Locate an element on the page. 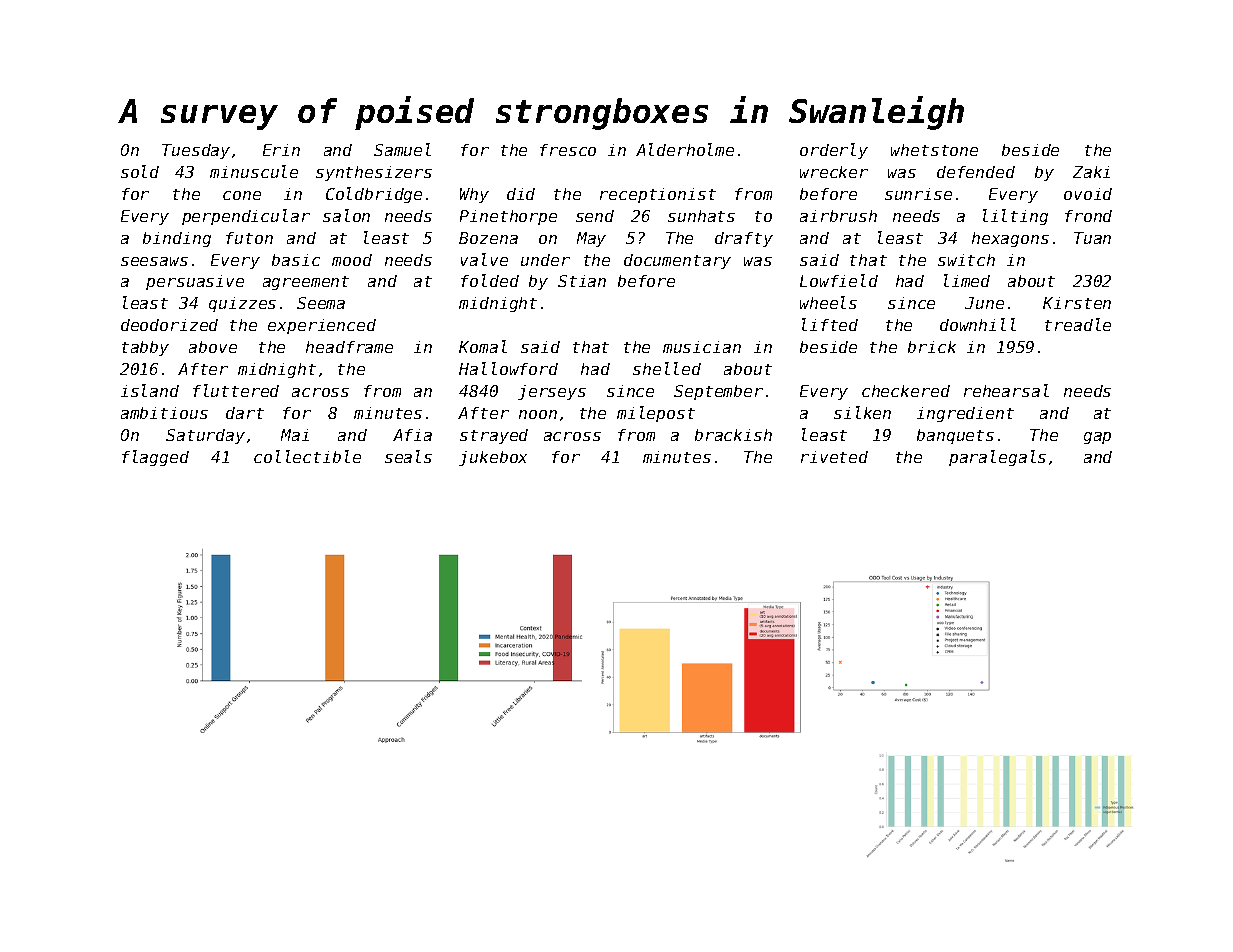 The height and width of the page is (952, 1233). sunrise is located at coordinates (918, 194).
